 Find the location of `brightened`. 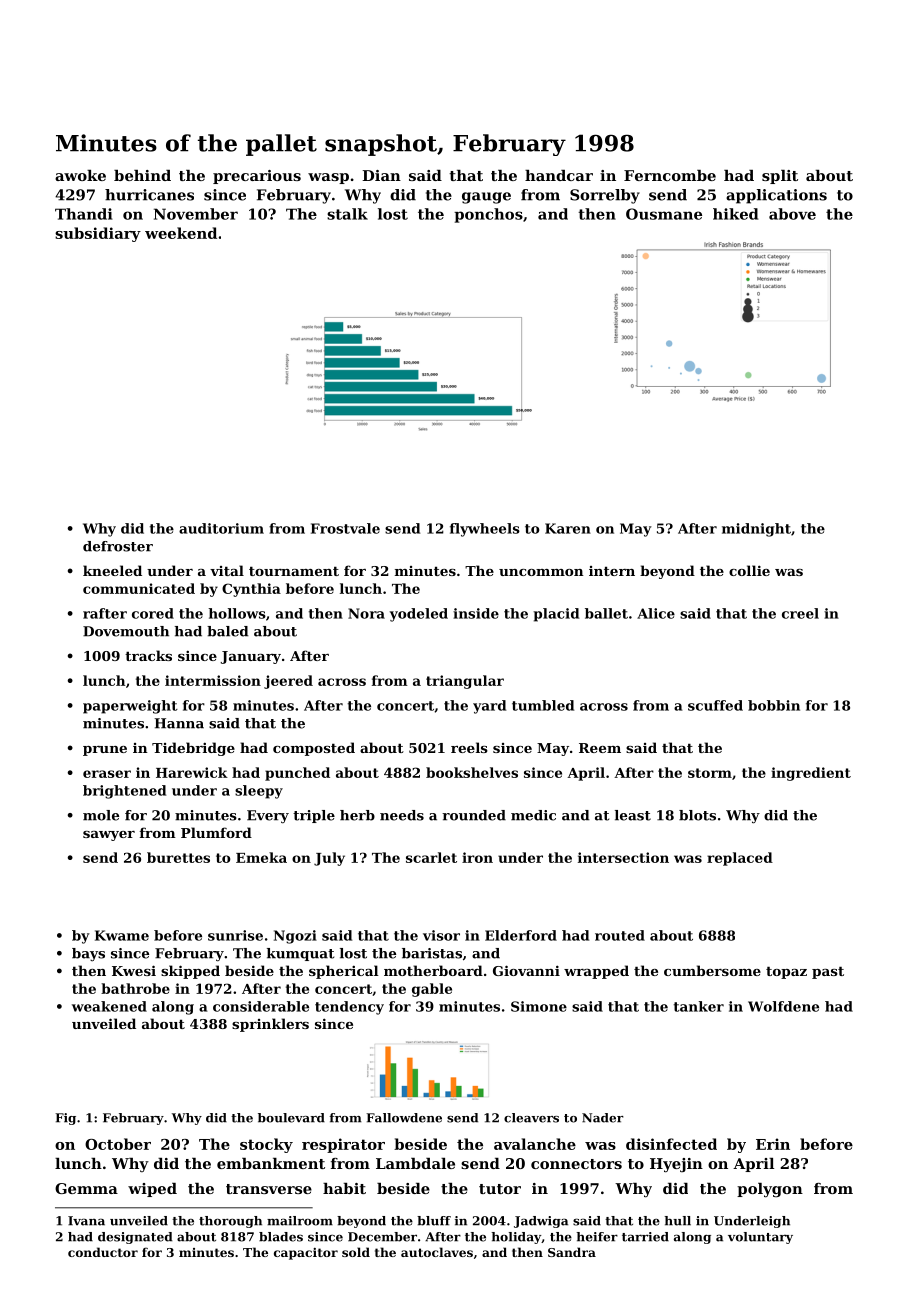

brightened is located at coordinates (124, 792).
